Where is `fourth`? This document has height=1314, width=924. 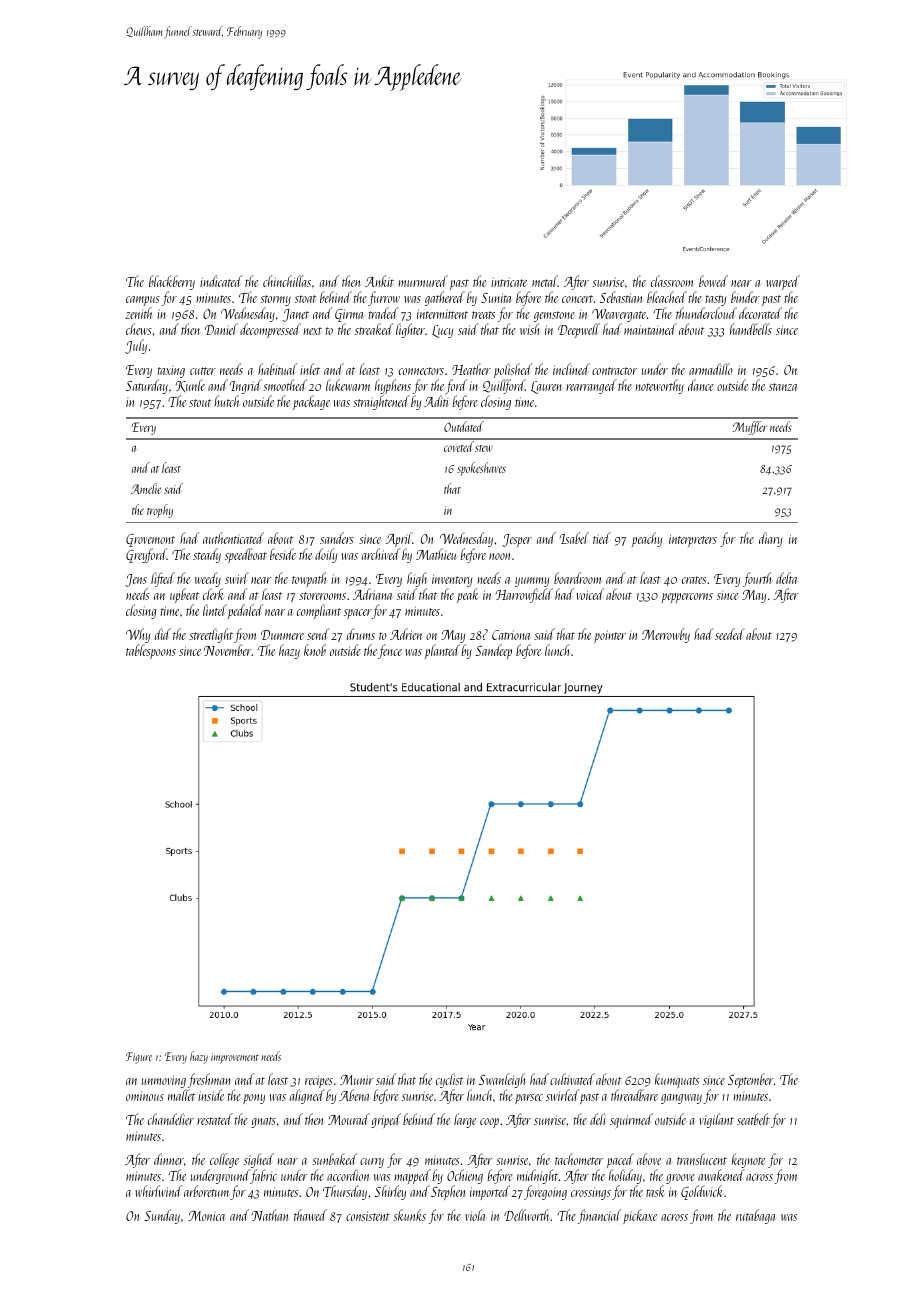 fourth is located at coordinates (757, 579).
